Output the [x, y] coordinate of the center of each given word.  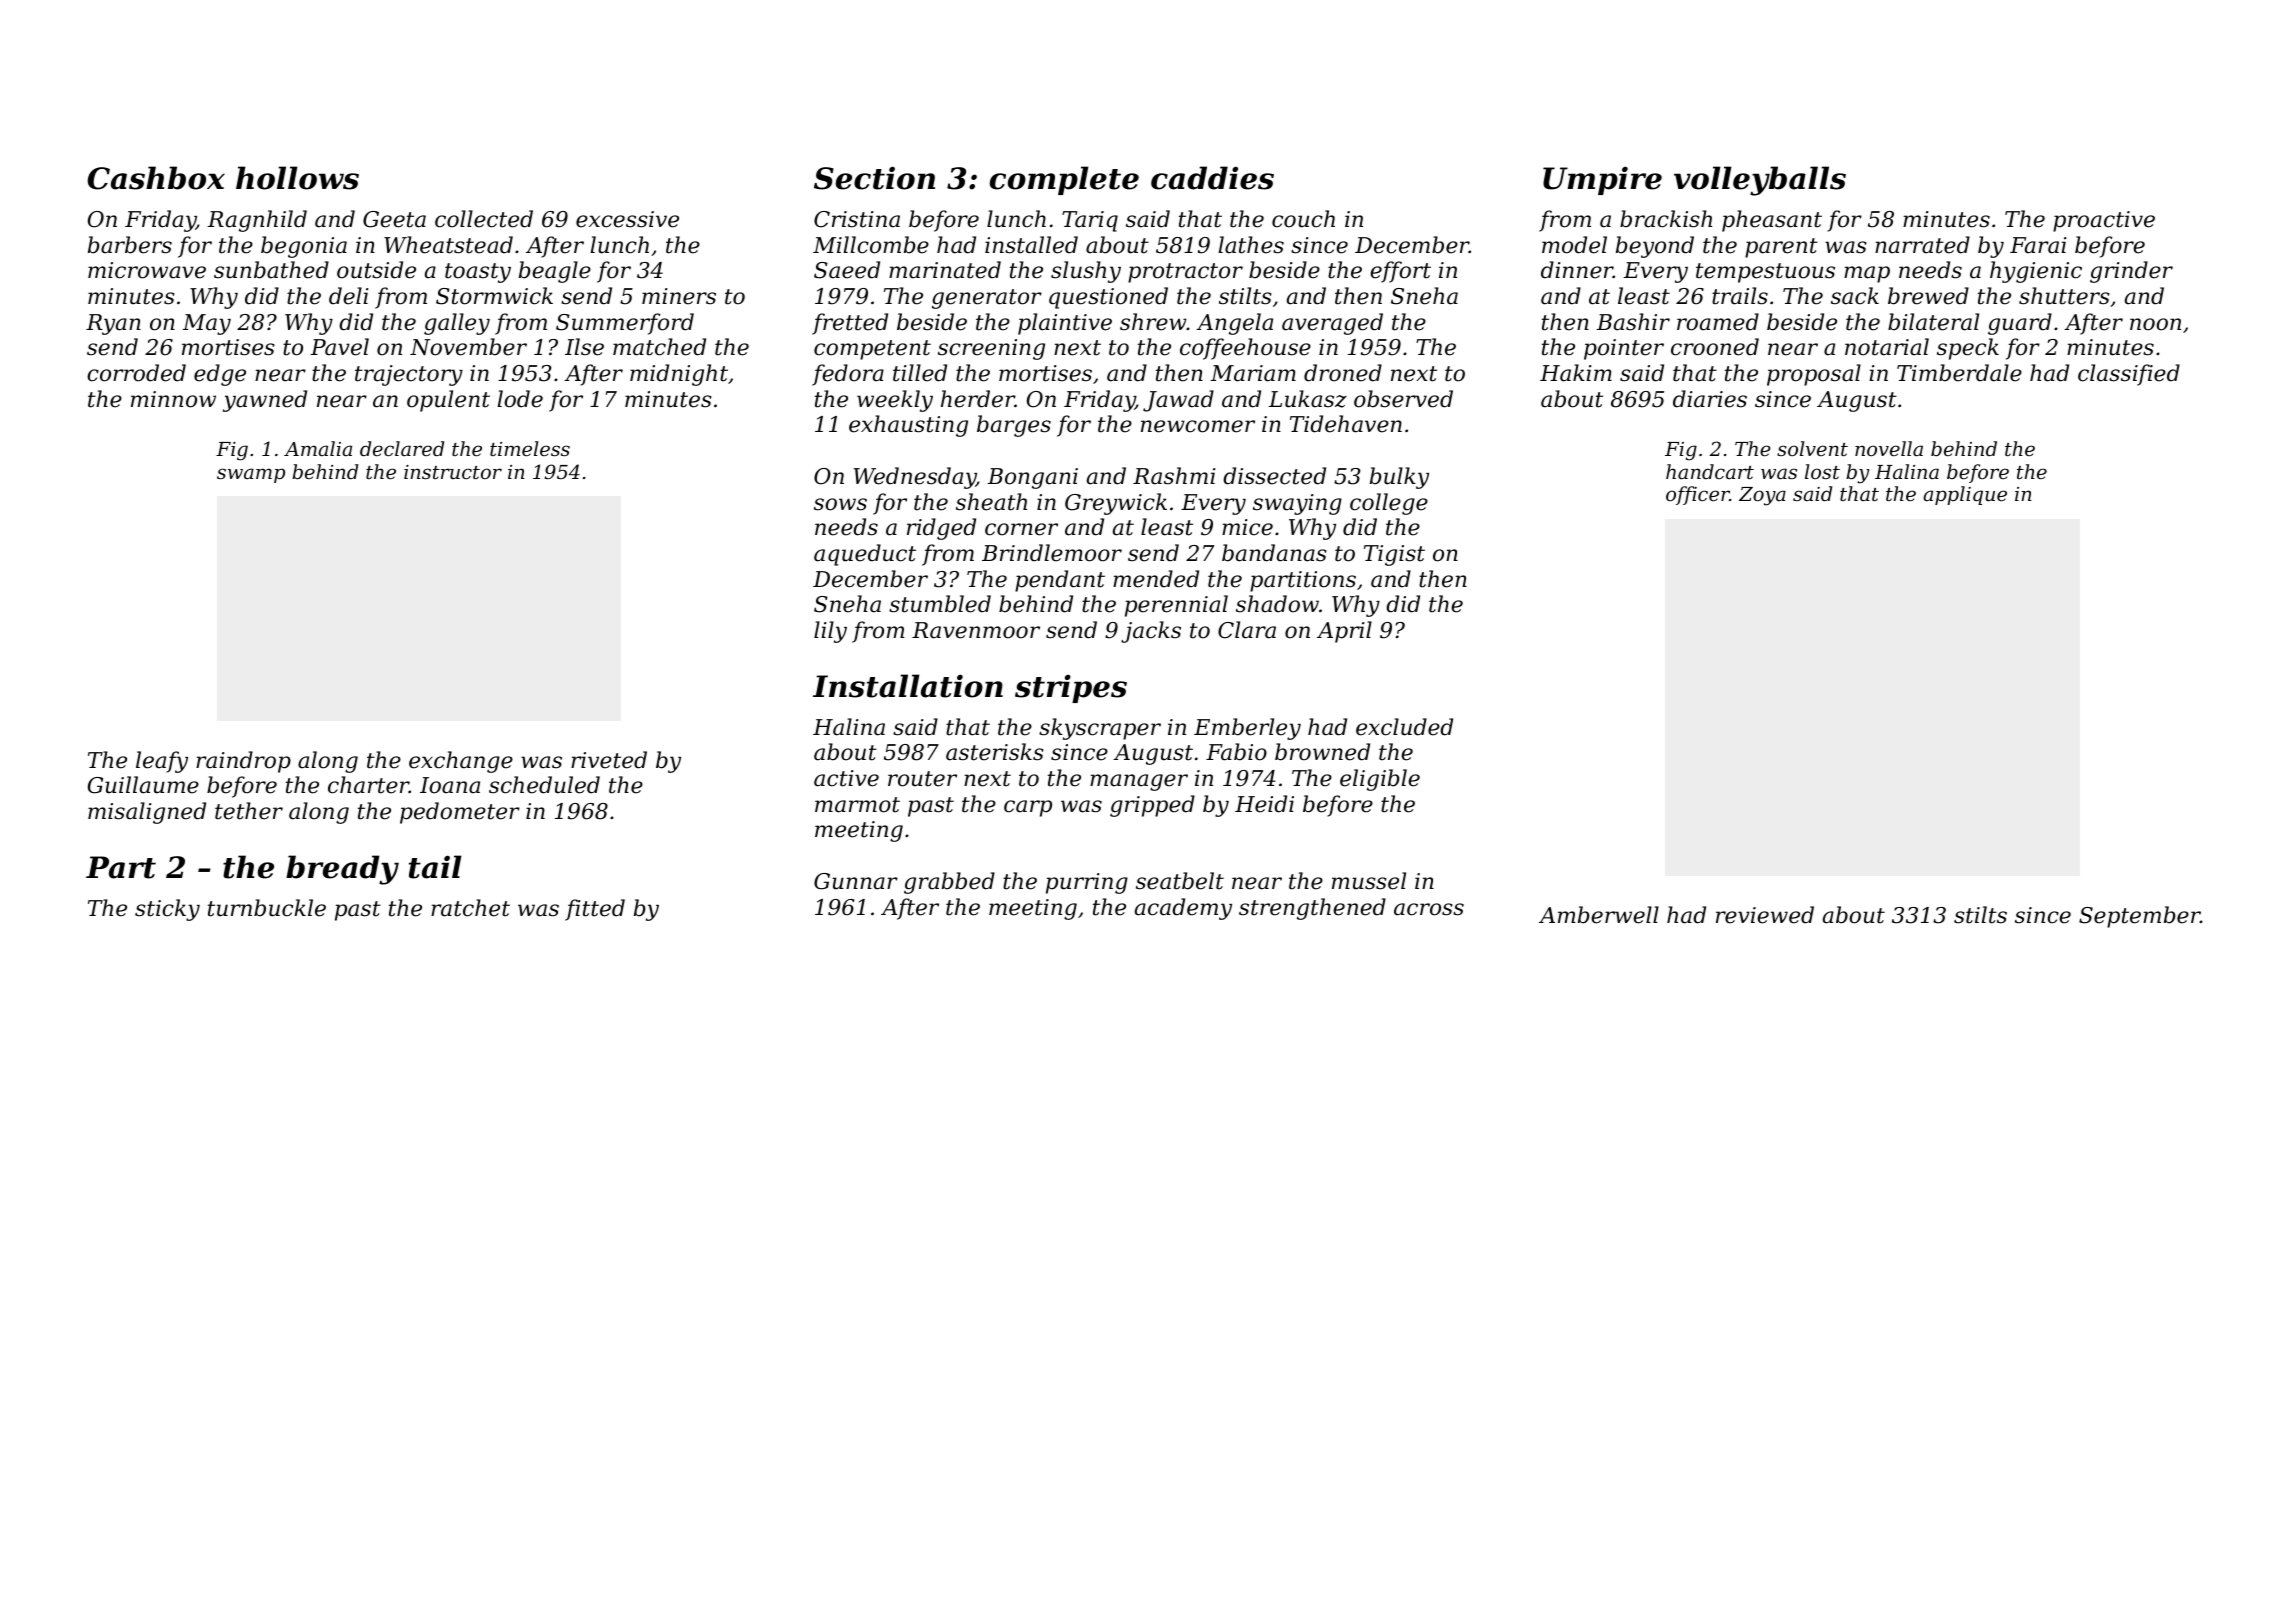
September [2139, 917]
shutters [2064, 296]
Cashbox [156, 178]
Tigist [1394, 555]
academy [1183, 909]
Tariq [1090, 221]
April [1344, 632]
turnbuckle [267, 908]
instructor [453, 472]
